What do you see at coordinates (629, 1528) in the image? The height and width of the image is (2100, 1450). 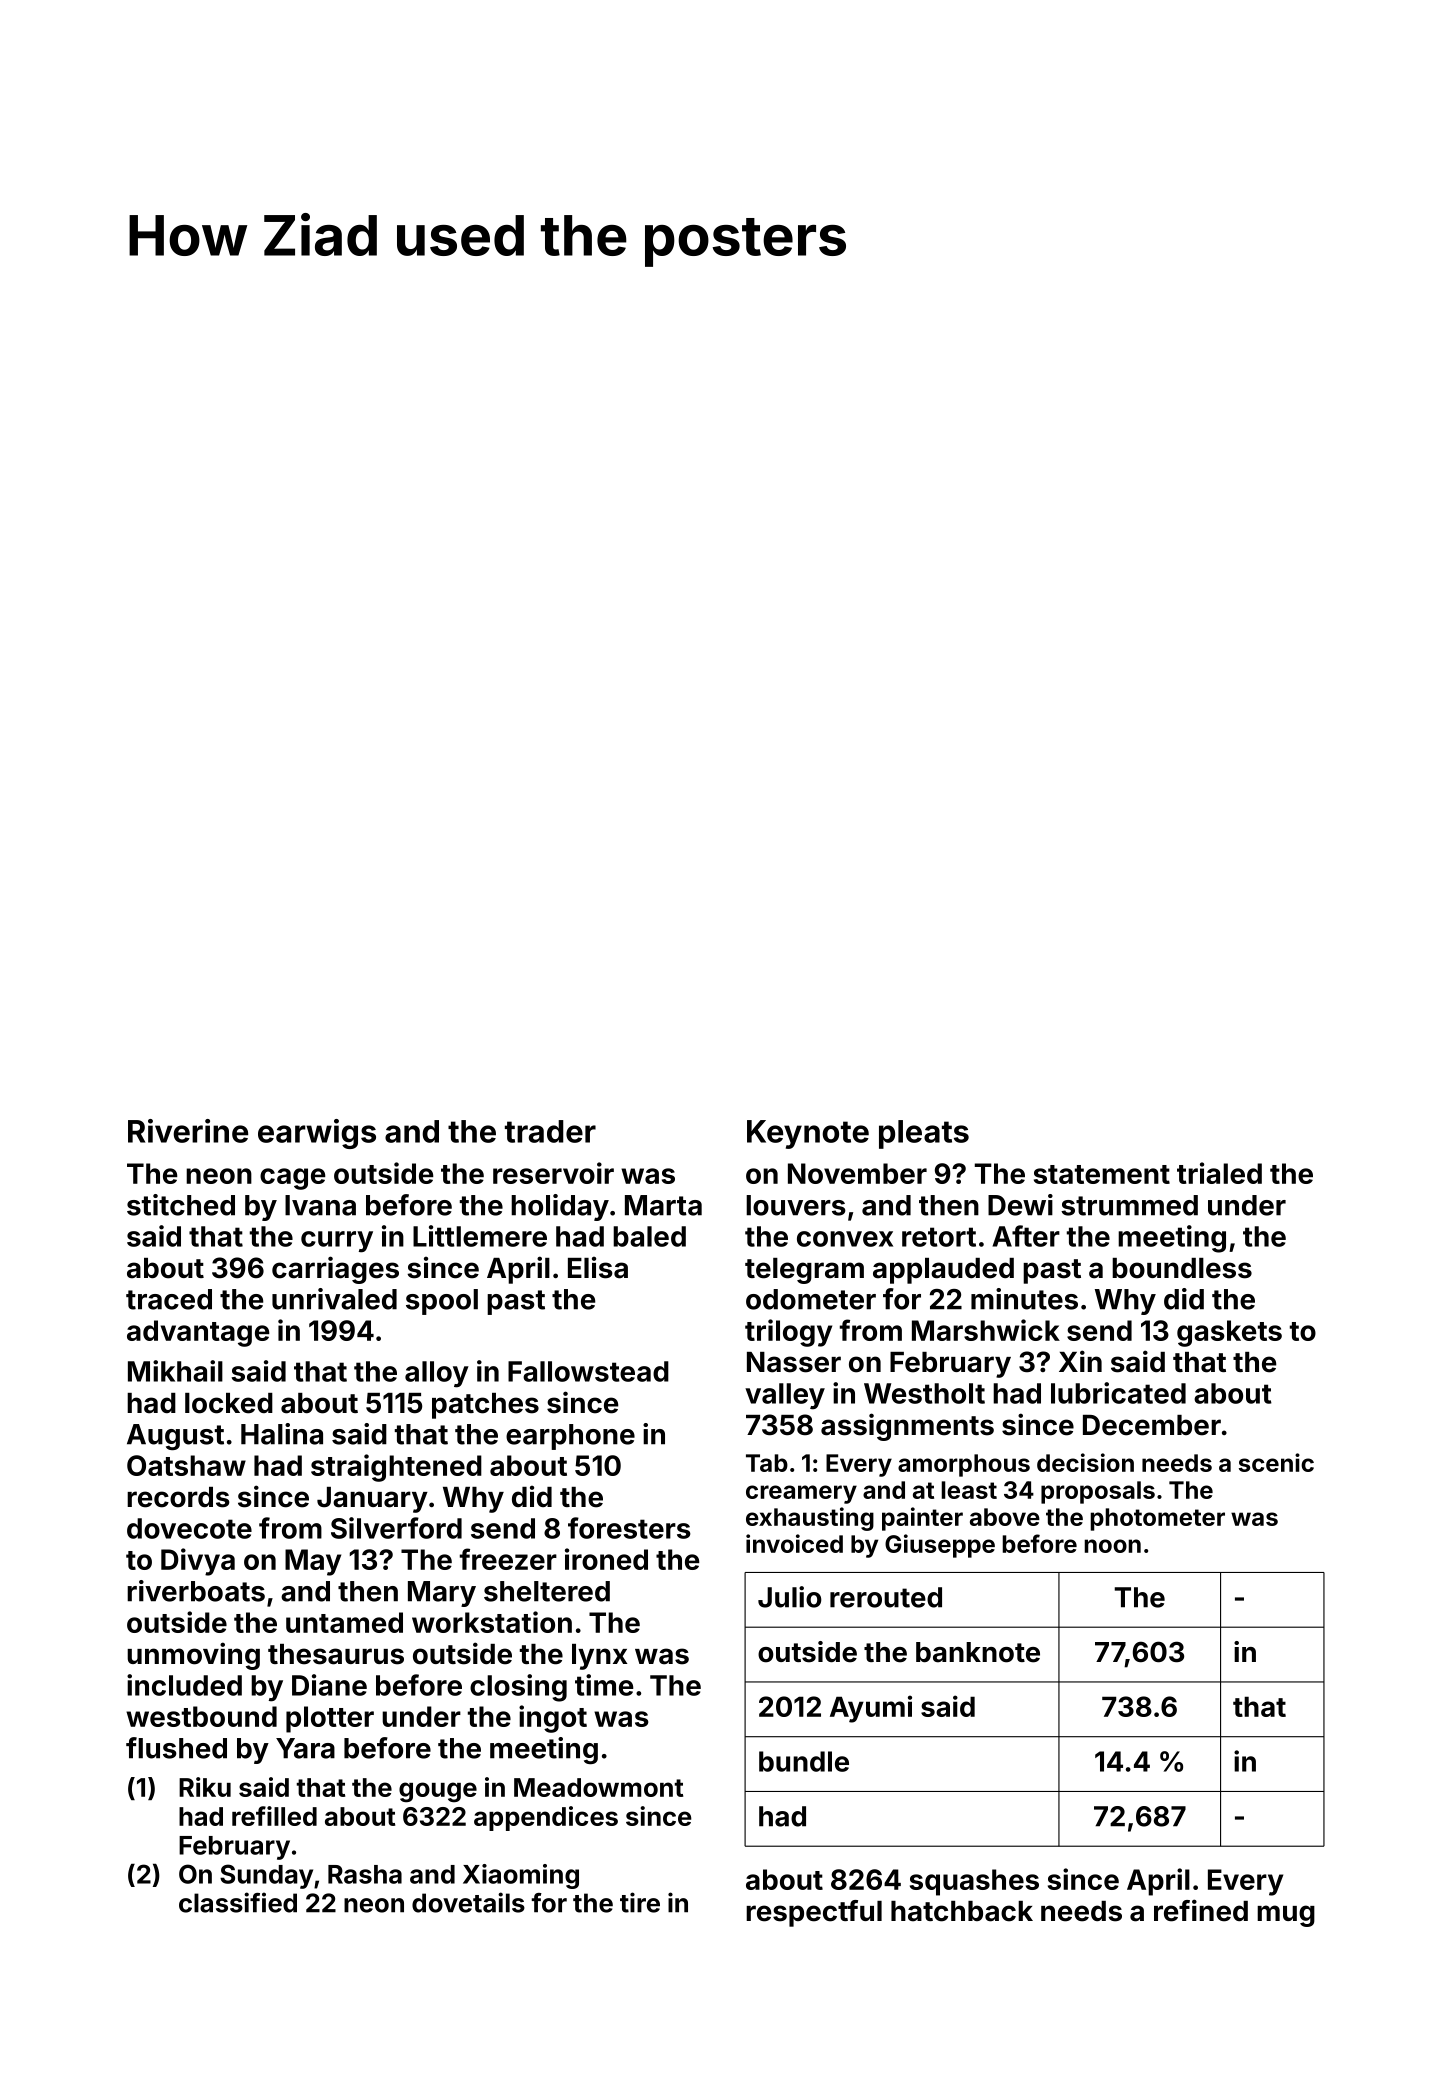 I see `foresters` at bounding box center [629, 1528].
